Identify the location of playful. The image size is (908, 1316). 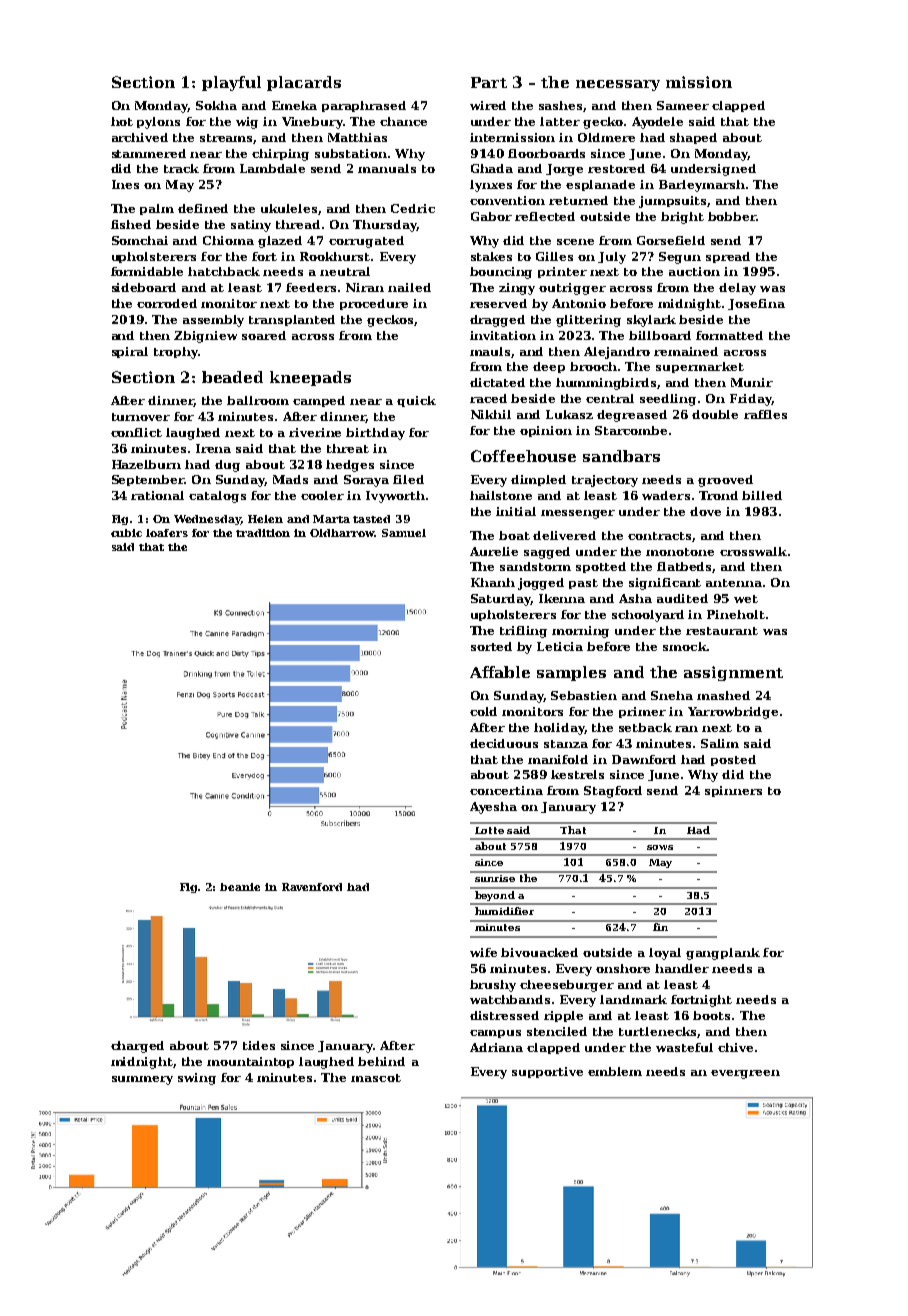
(231, 83).
